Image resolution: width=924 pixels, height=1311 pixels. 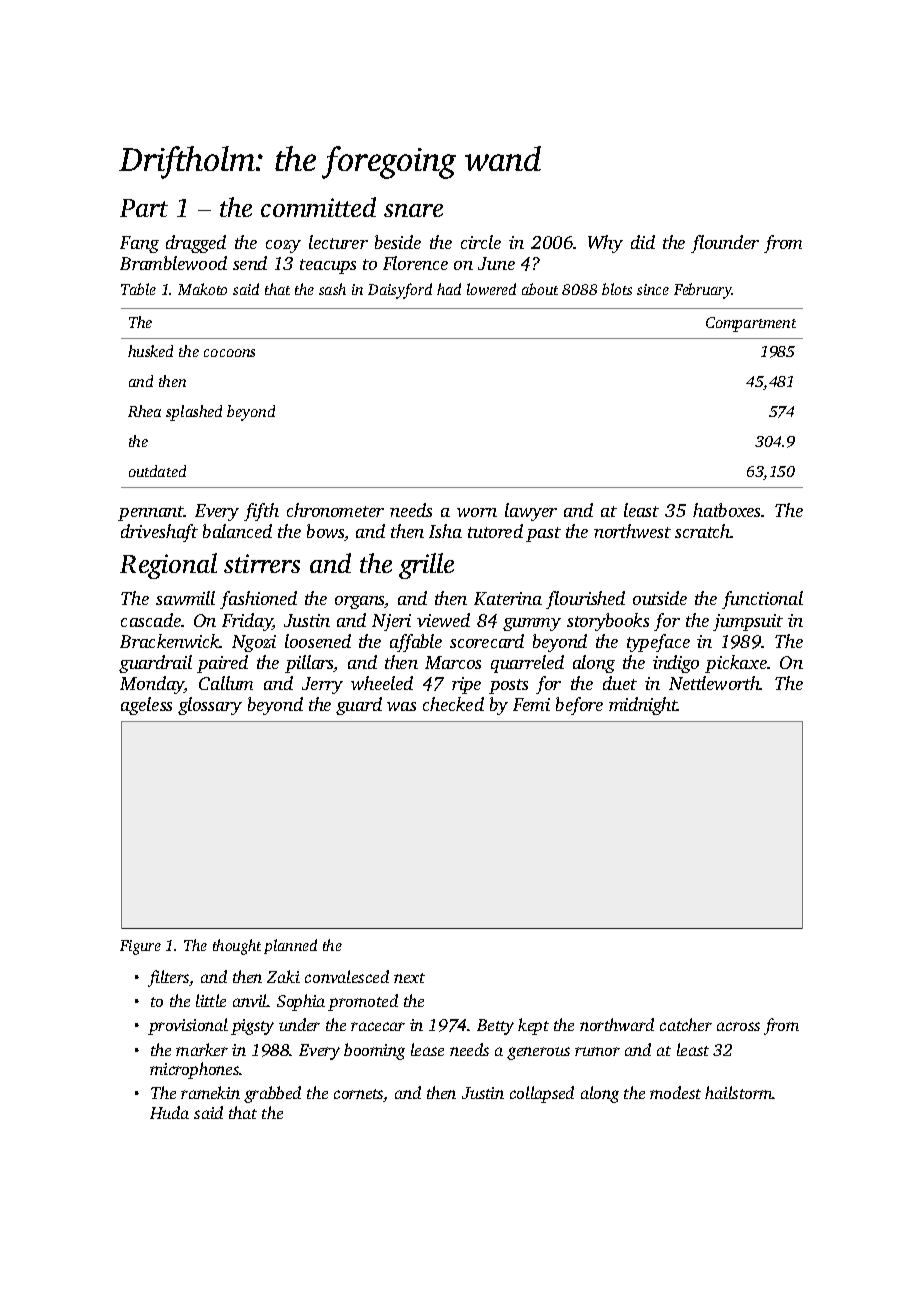 I want to click on filters, so click(x=169, y=978).
